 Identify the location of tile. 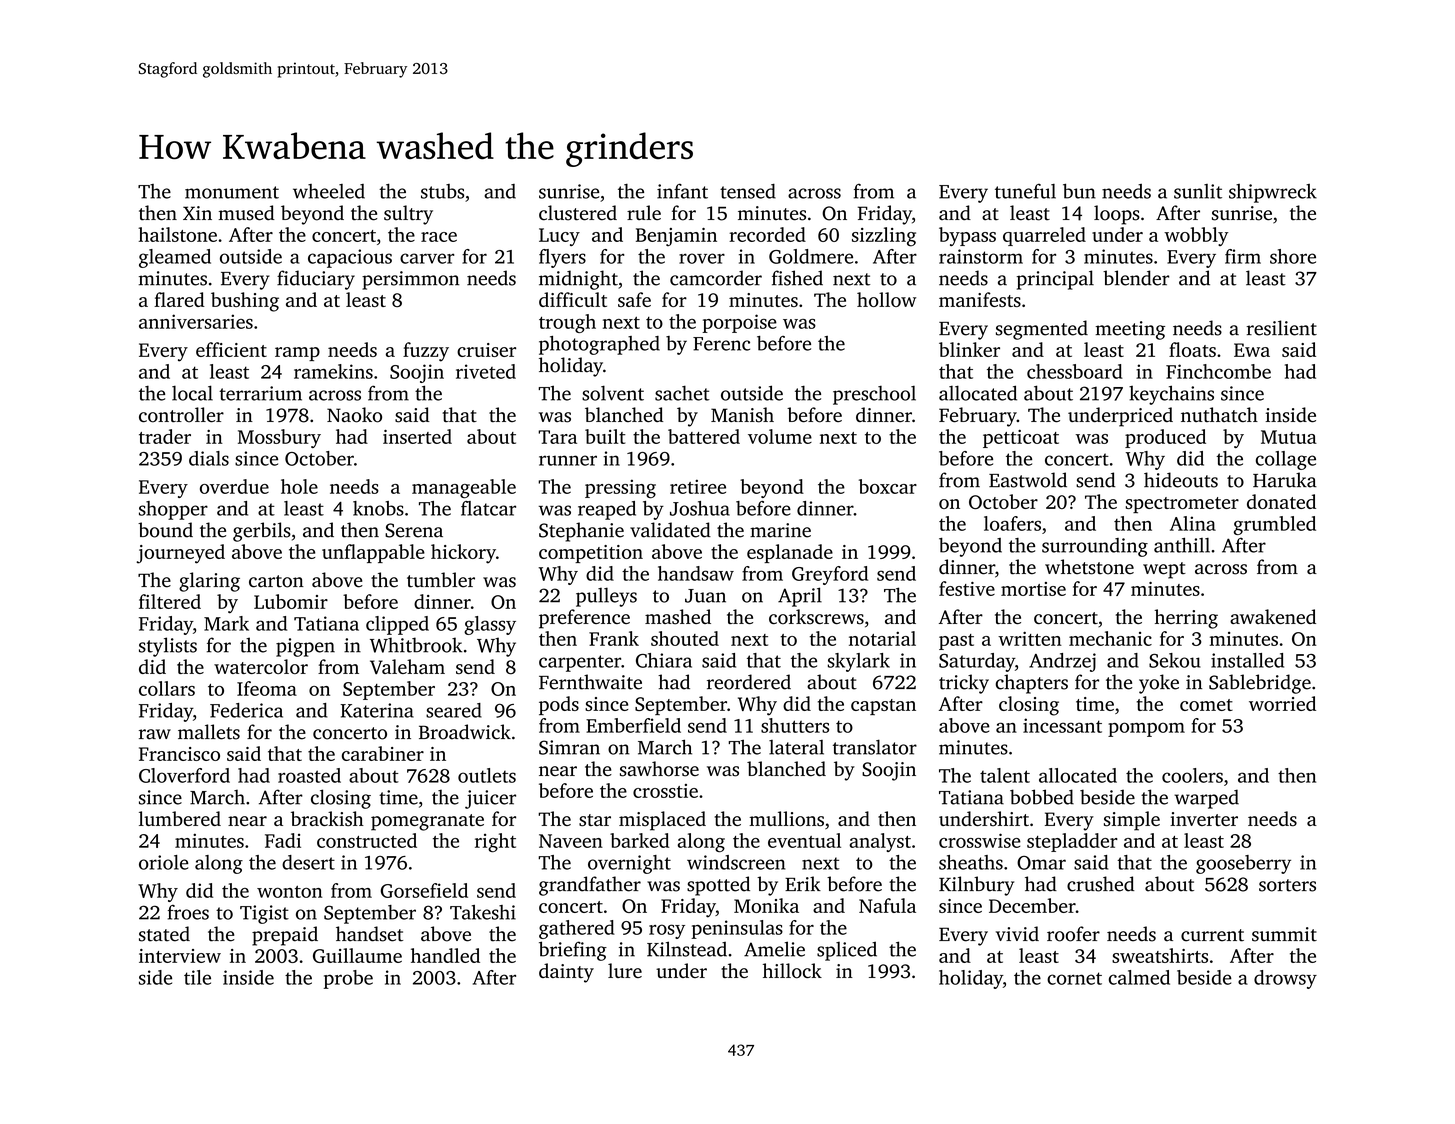
(197, 977).
